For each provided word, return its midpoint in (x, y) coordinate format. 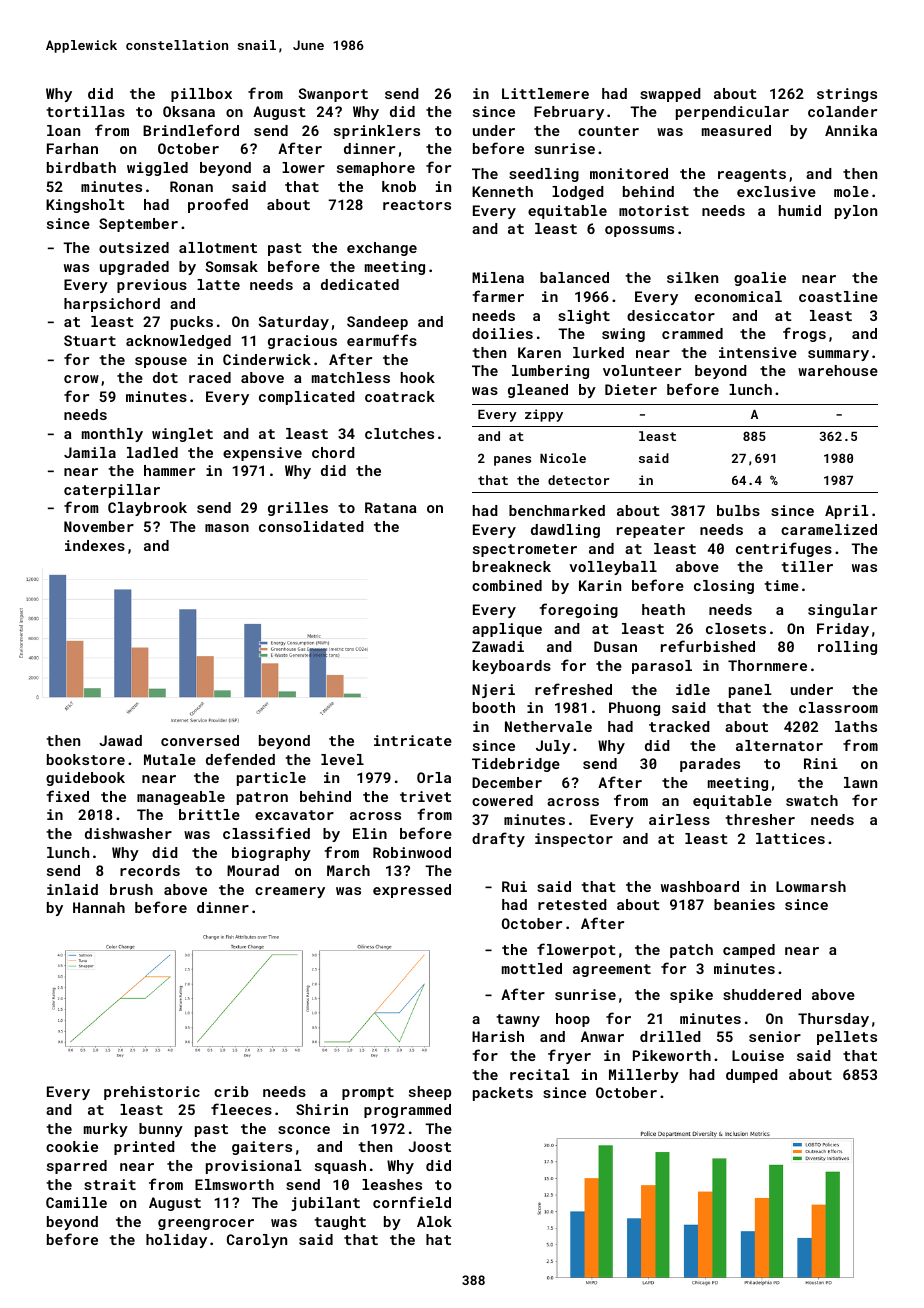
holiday (176, 1241)
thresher (760, 819)
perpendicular (732, 113)
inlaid (72, 889)
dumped (752, 1076)
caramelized (829, 529)
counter (608, 131)
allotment (218, 247)
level (342, 759)
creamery (290, 892)
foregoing (578, 610)
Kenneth (502, 191)
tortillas (85, 111)
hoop (573, 1020)
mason (227, 528)
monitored (629, 173)
